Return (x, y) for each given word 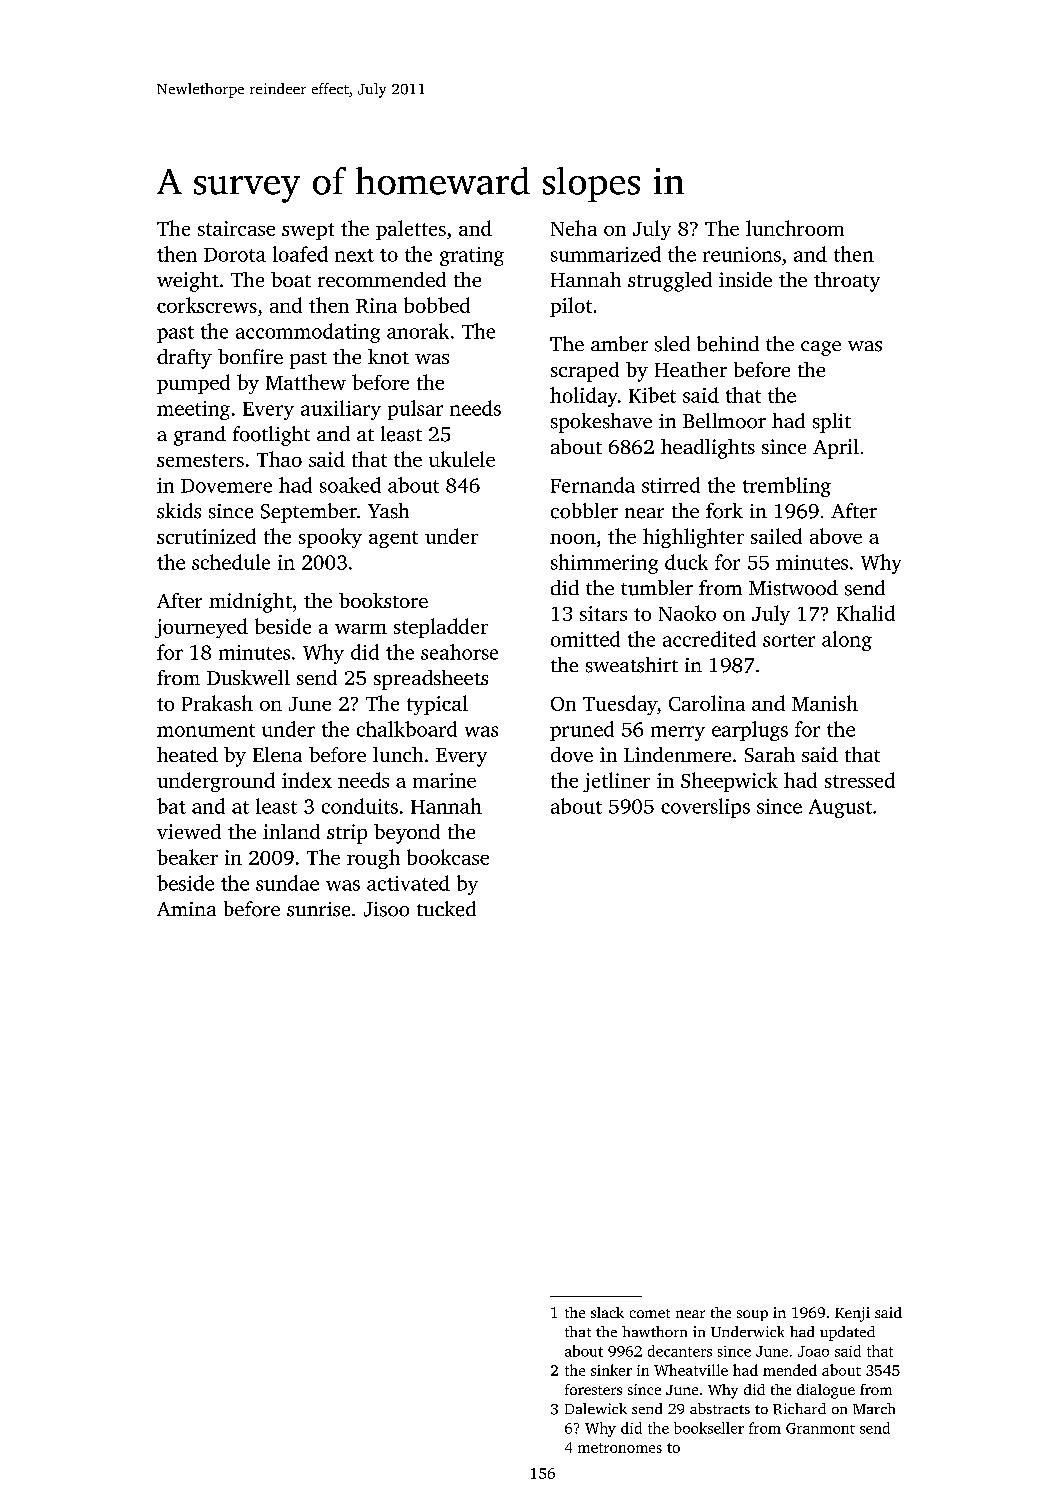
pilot (571, 307)
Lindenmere (677, 754)
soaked (350, 485)
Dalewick (596, 1408)
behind (728, 344)
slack (607, 1312)
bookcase (448, 857)
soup (752, 1315)
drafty (184, 359)
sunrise (318, 909)
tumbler (657, 588)
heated (187, 754)
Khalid (866, 613)
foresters (593, 1389)
